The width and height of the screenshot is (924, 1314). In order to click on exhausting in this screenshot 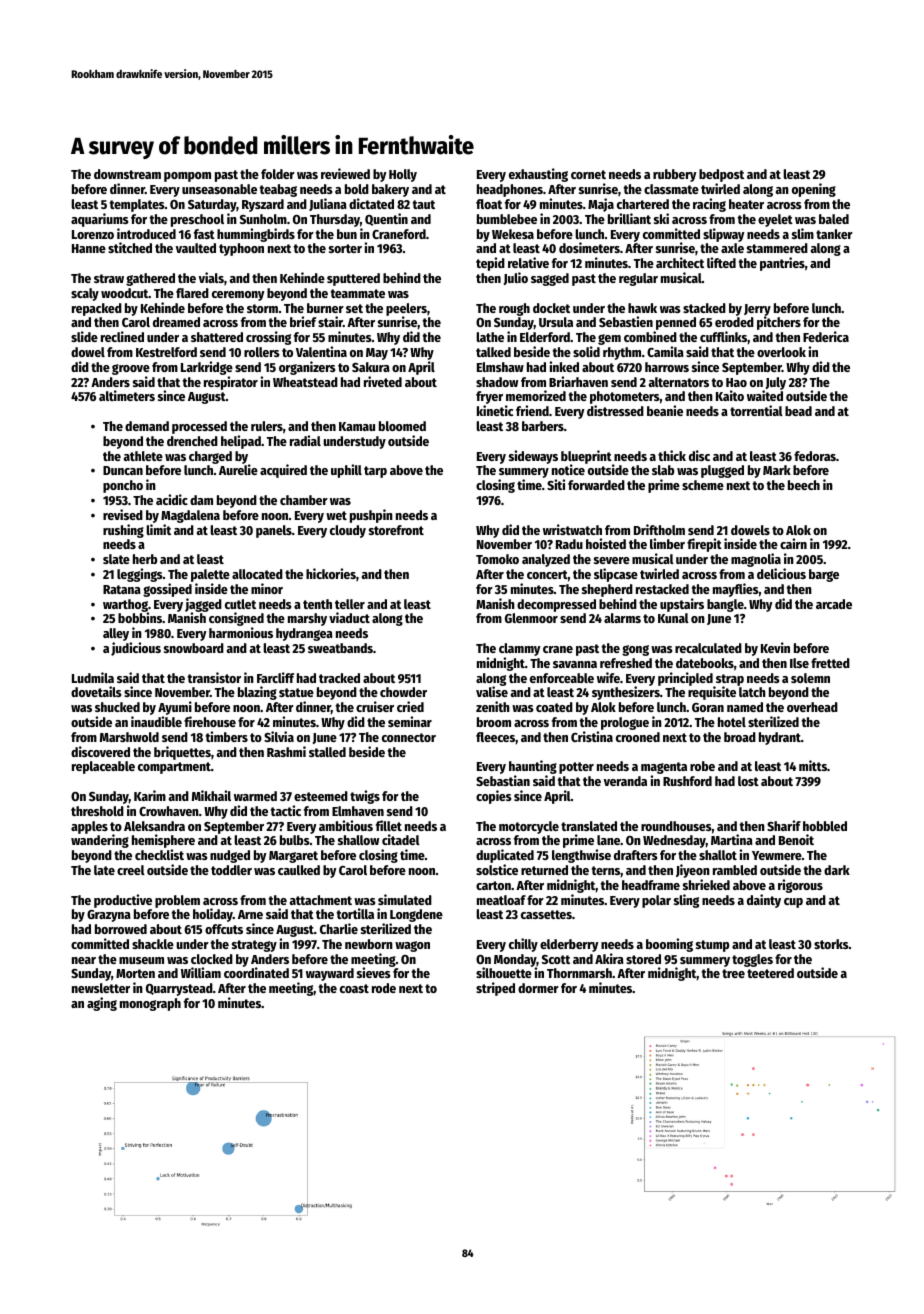, I will do `click(538, 175)`.
